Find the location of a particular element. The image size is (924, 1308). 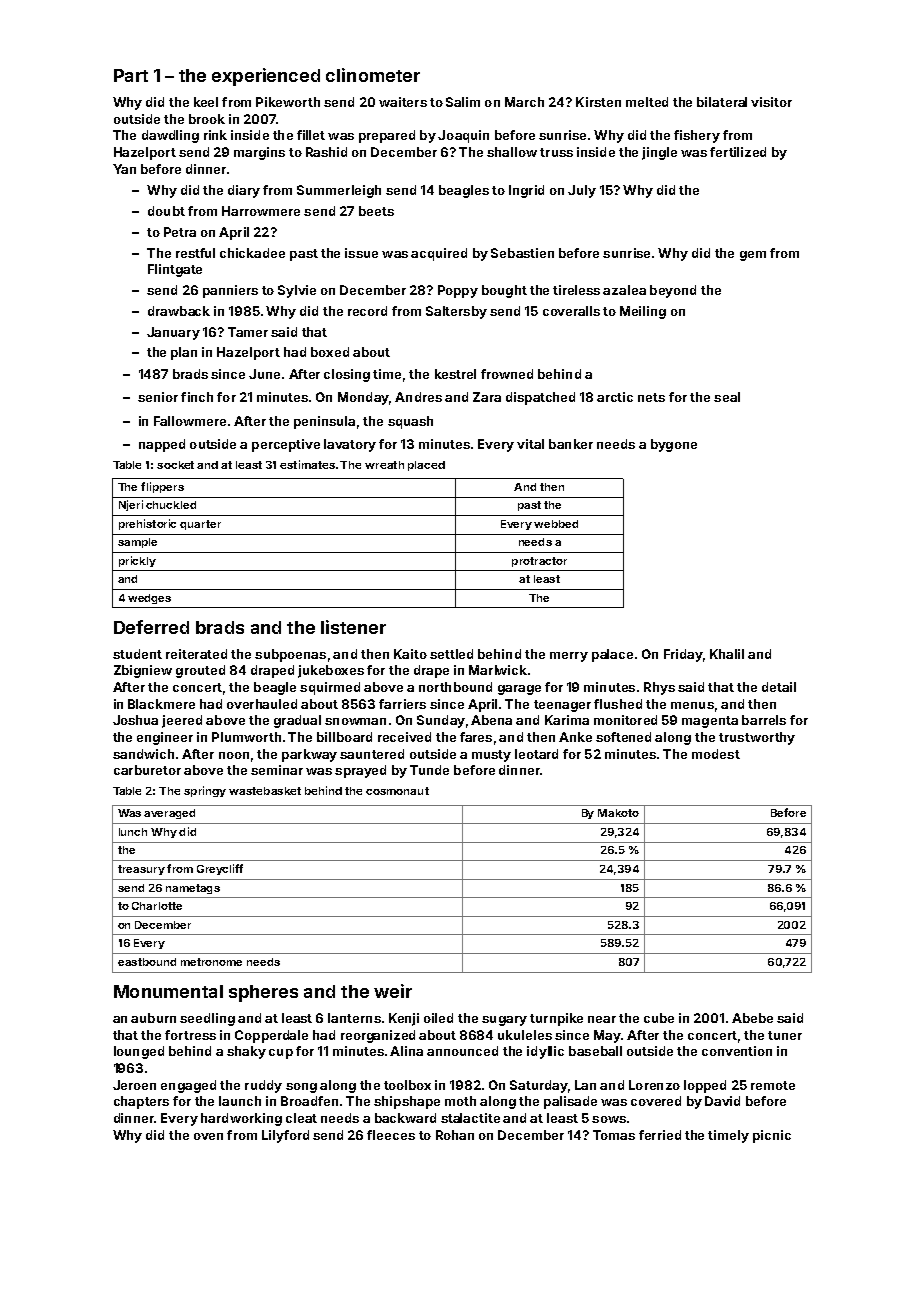

Makoto is located at coordinates (618, 813).
